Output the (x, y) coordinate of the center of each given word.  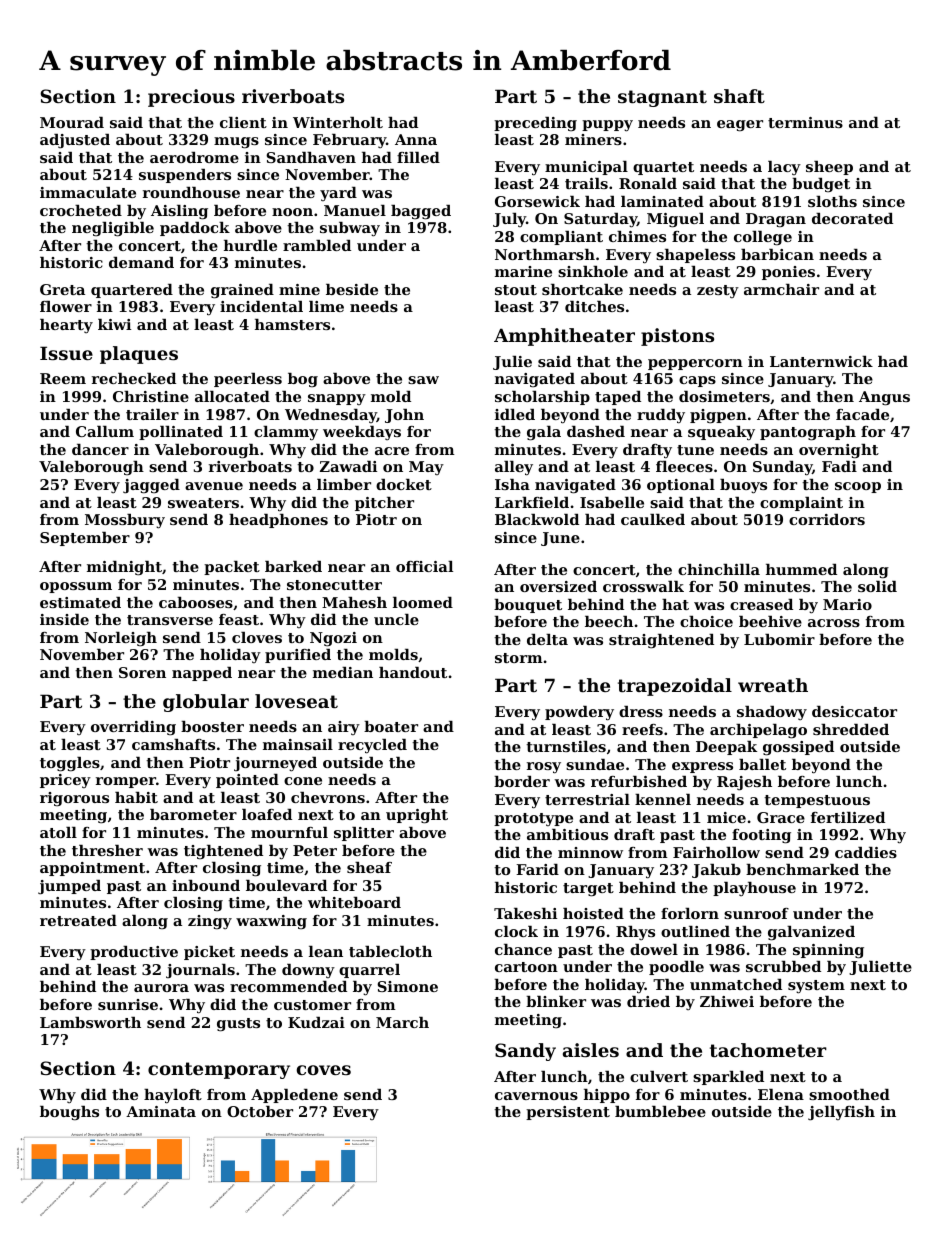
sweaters (203, 503)
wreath (773, 685)
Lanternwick (821, 361)
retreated (78, 920)
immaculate (88, 192)
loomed (423, 602)
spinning (828, 951)
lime (326, 306)
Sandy (525, 1052)
